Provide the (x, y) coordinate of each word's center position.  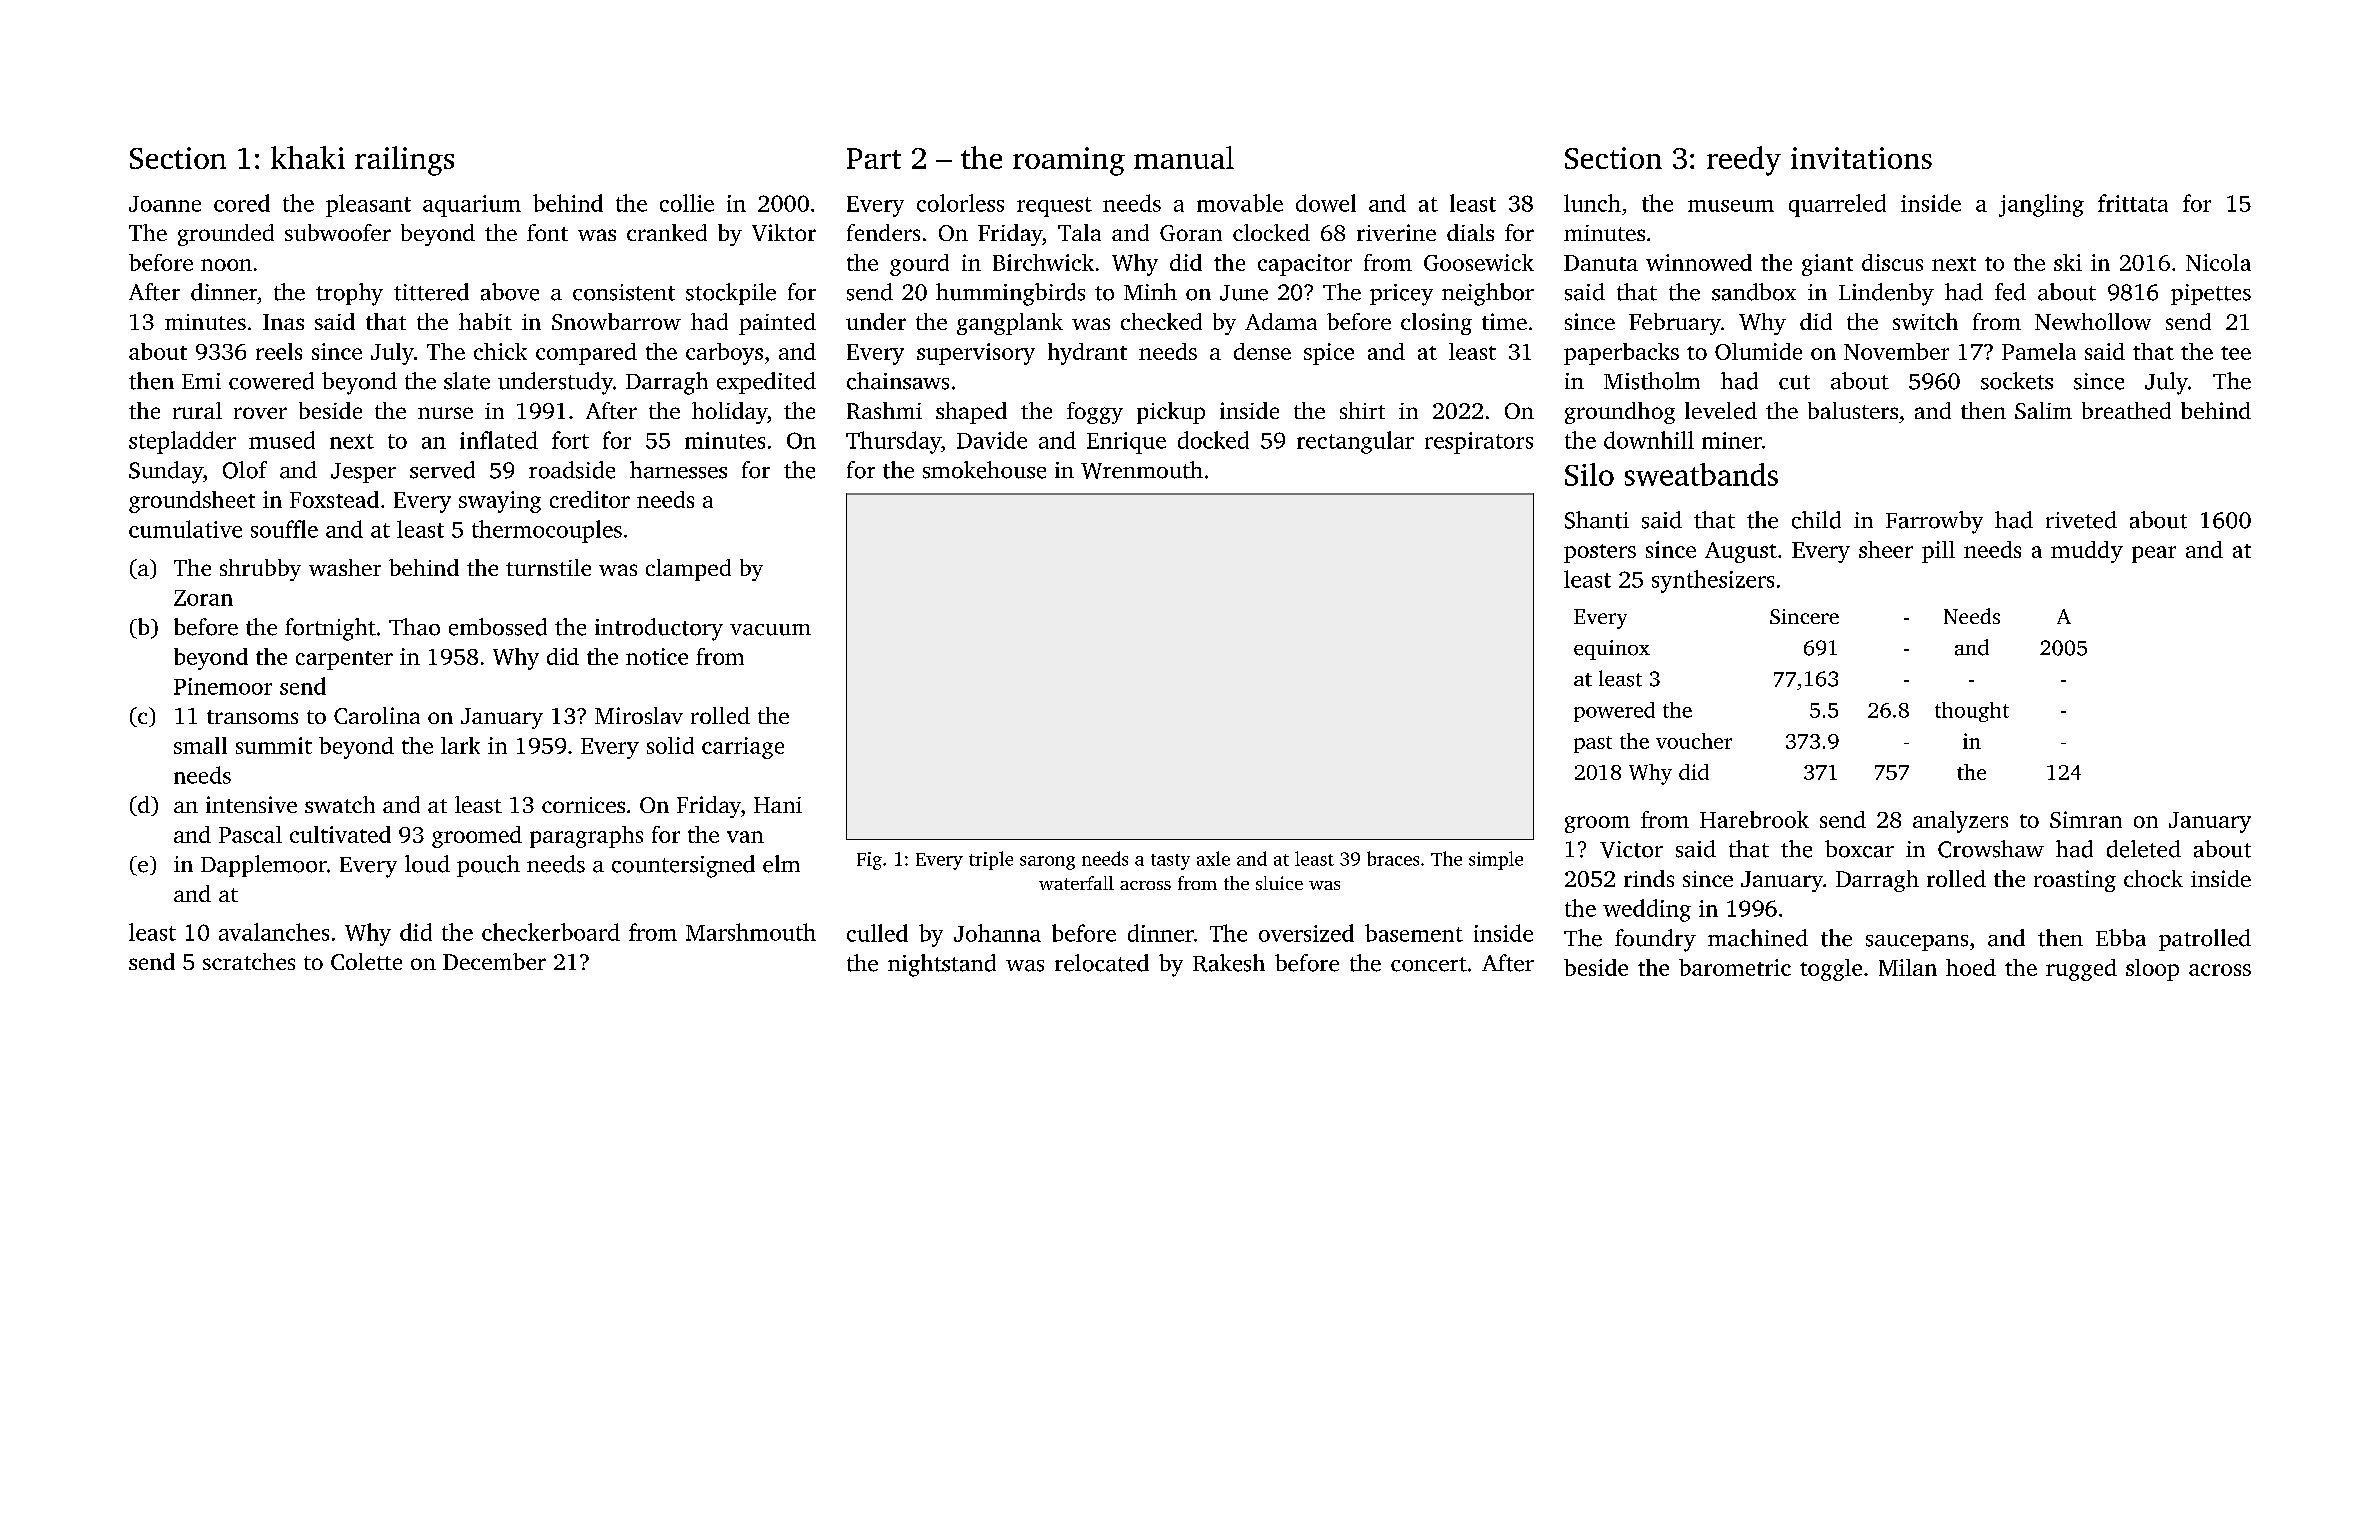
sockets (2017, 381)
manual (1184, 157)
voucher (1694, 741)
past (1593, 744)
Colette (366, 961)
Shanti (1597, 520)
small (200, 745)
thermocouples (547, 531)
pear (2154, 554)
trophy (349, 294)
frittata (2133, 203)
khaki (308, 157)
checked (1161, 321)
